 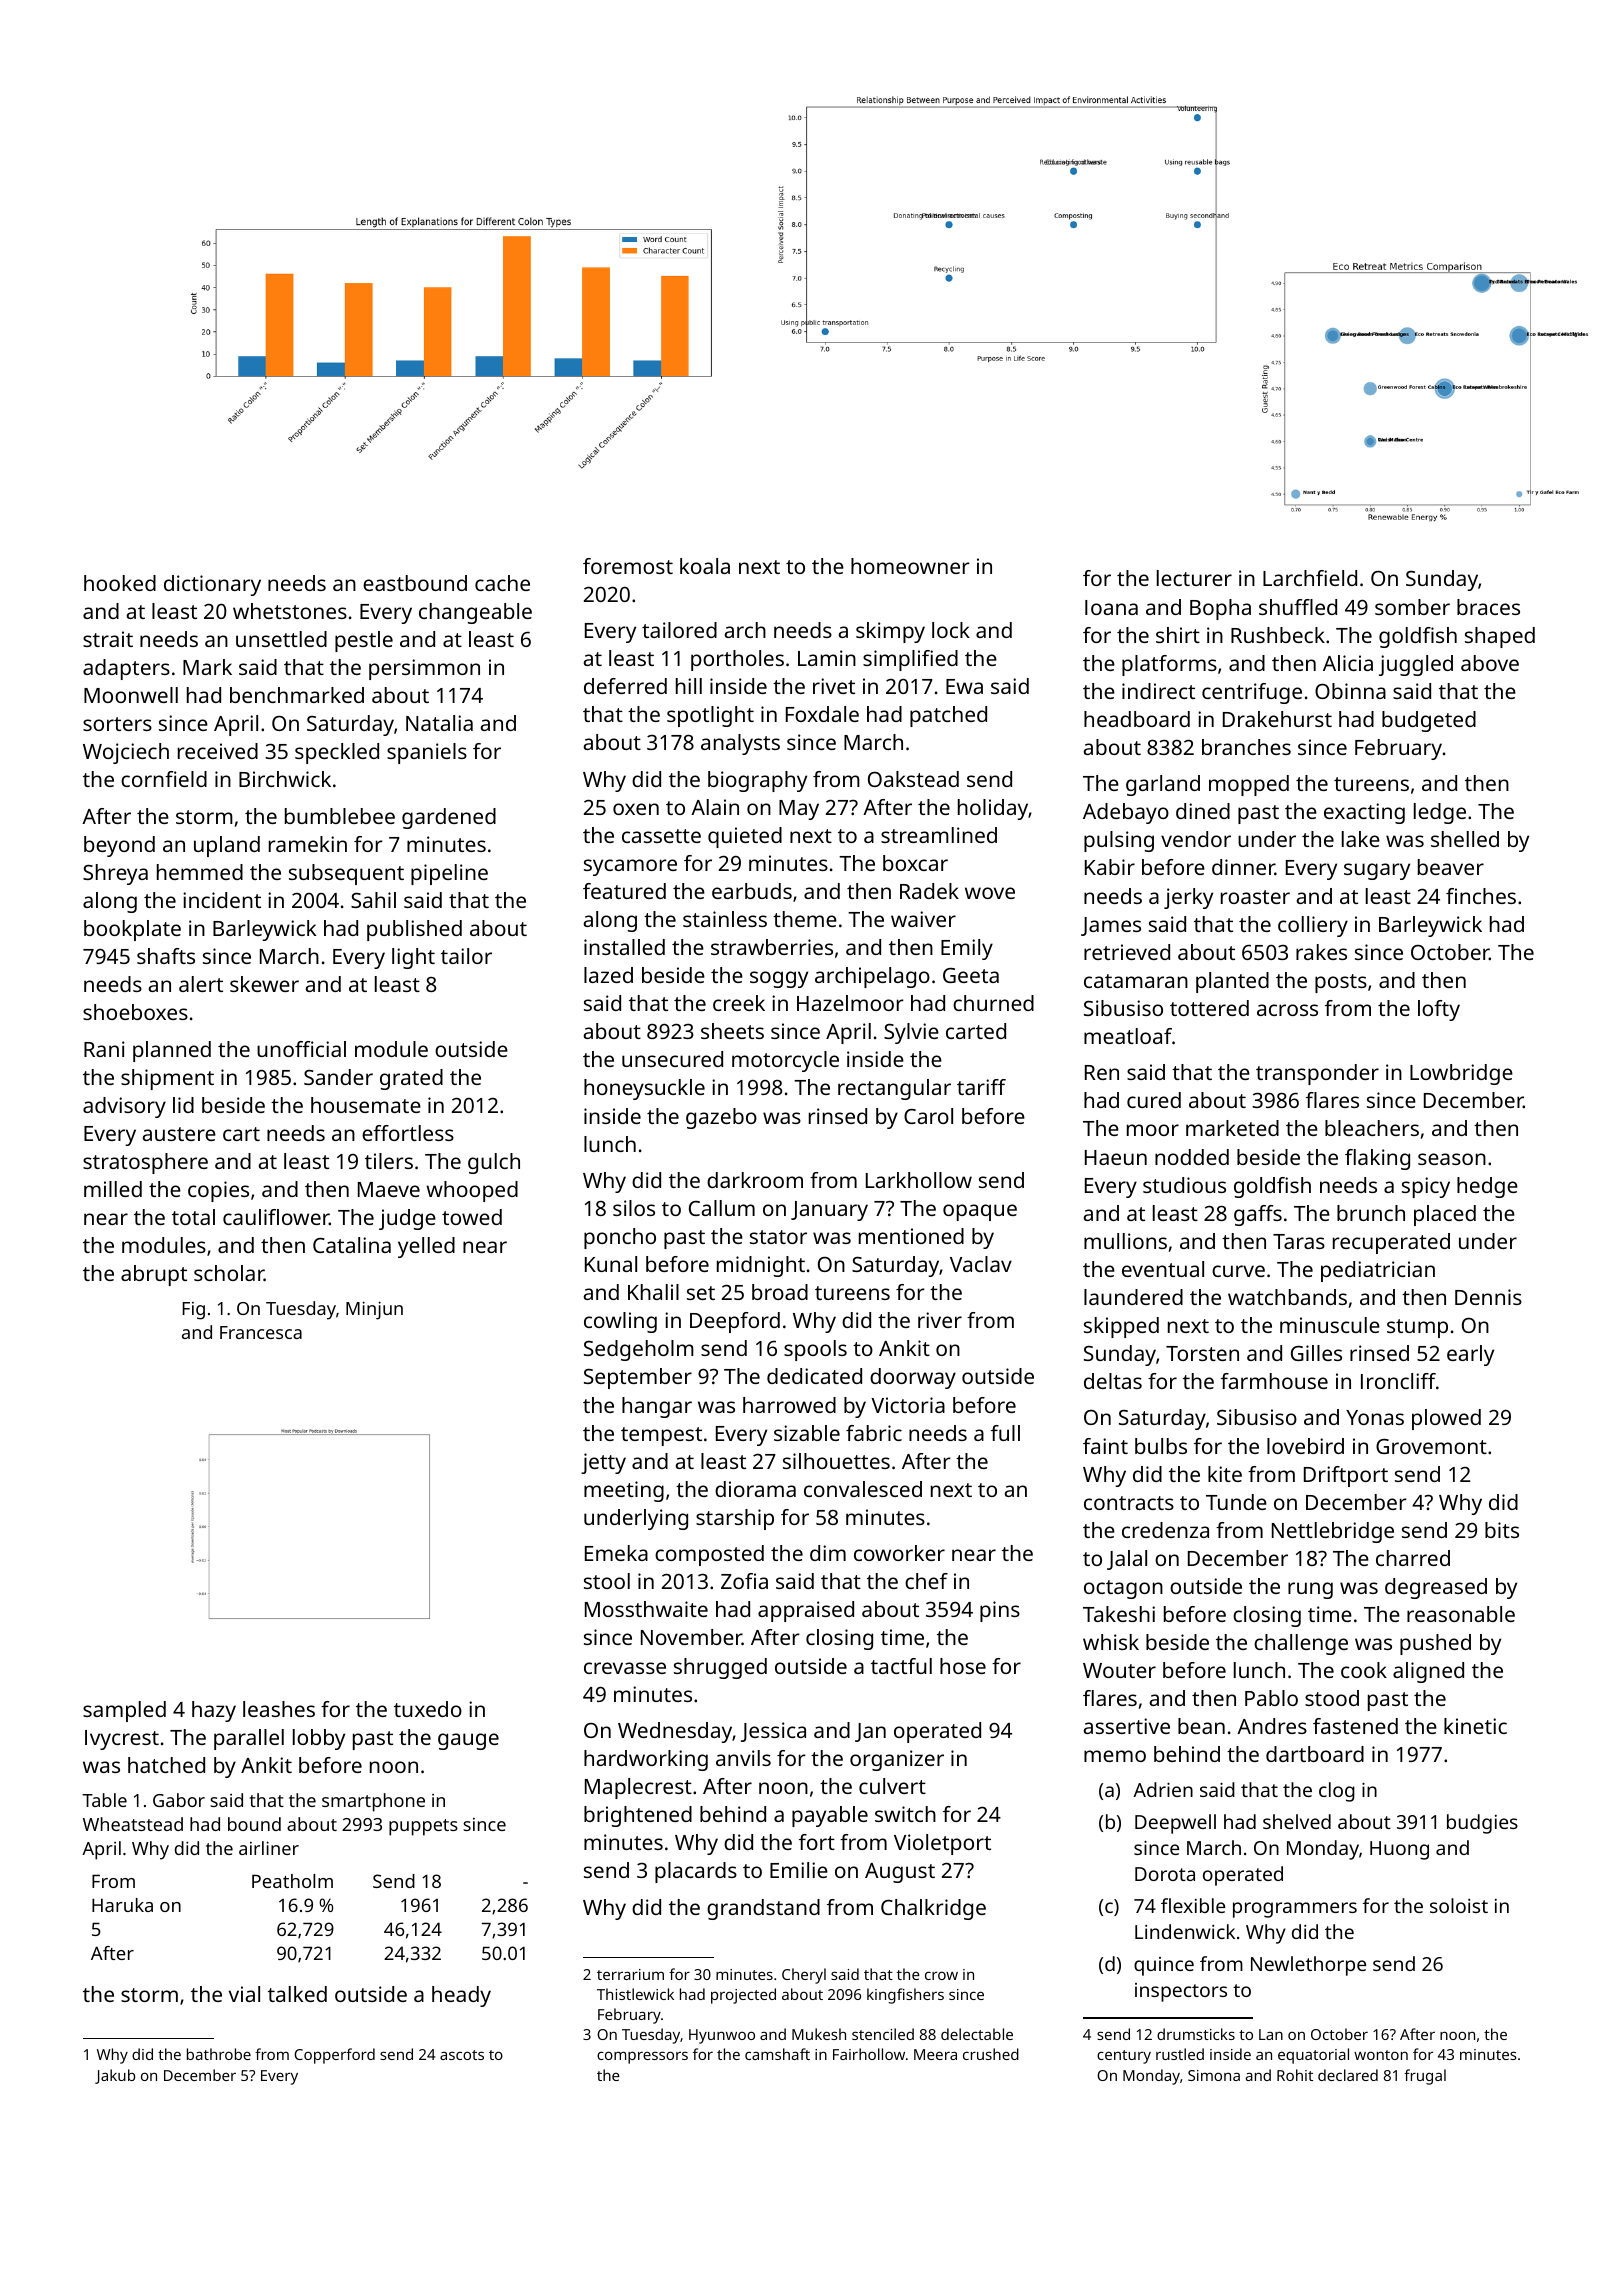 What do you see at coordinates (1439, 1010) in the screenshot?
I see `lofty` at bounding box center [1439, 1010].
